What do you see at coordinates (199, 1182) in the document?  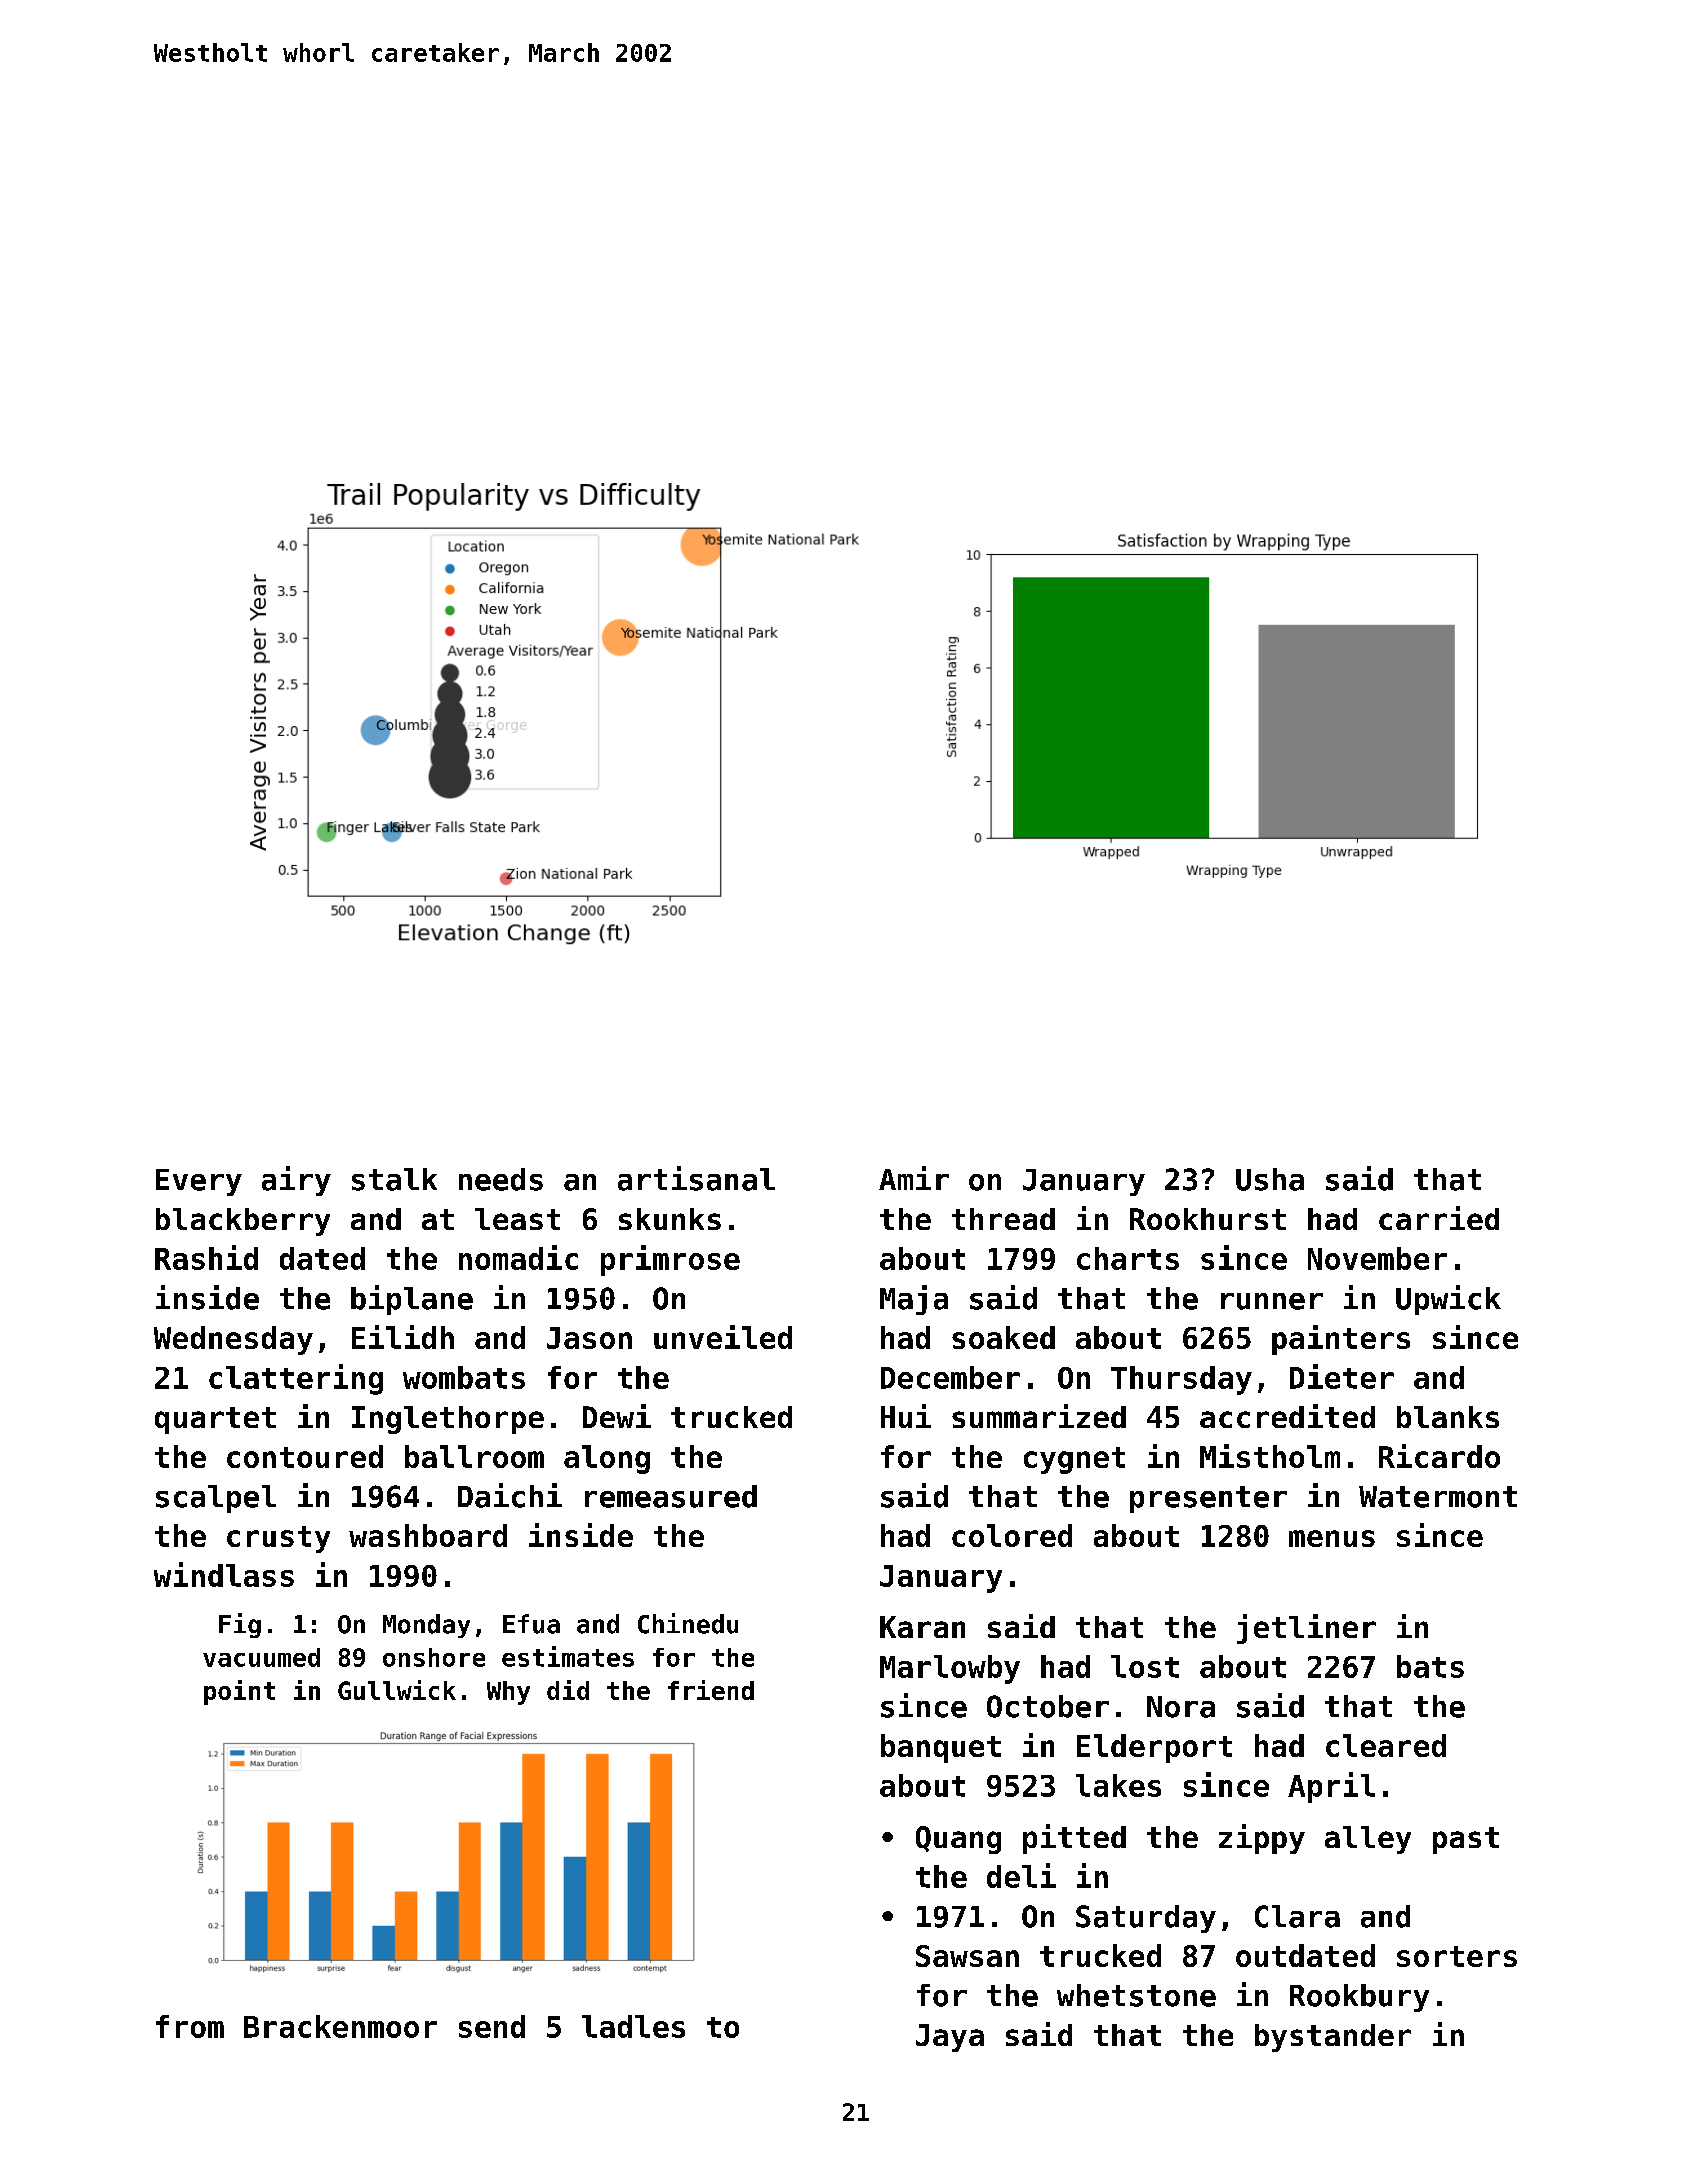 I see `Every` at bounding box center [199, 1182].
